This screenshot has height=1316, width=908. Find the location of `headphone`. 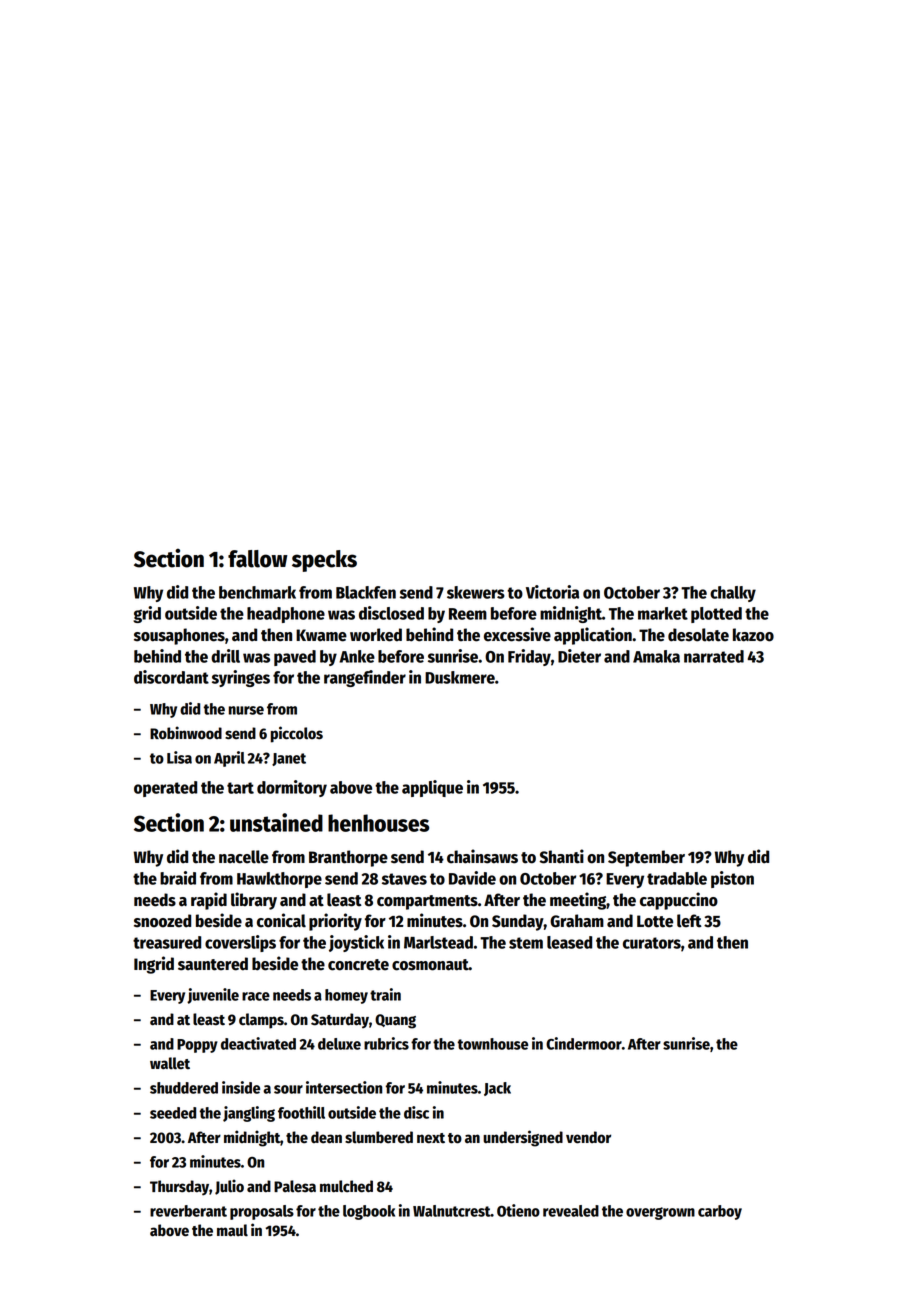

headphone is located at coordinates (286, 615).
